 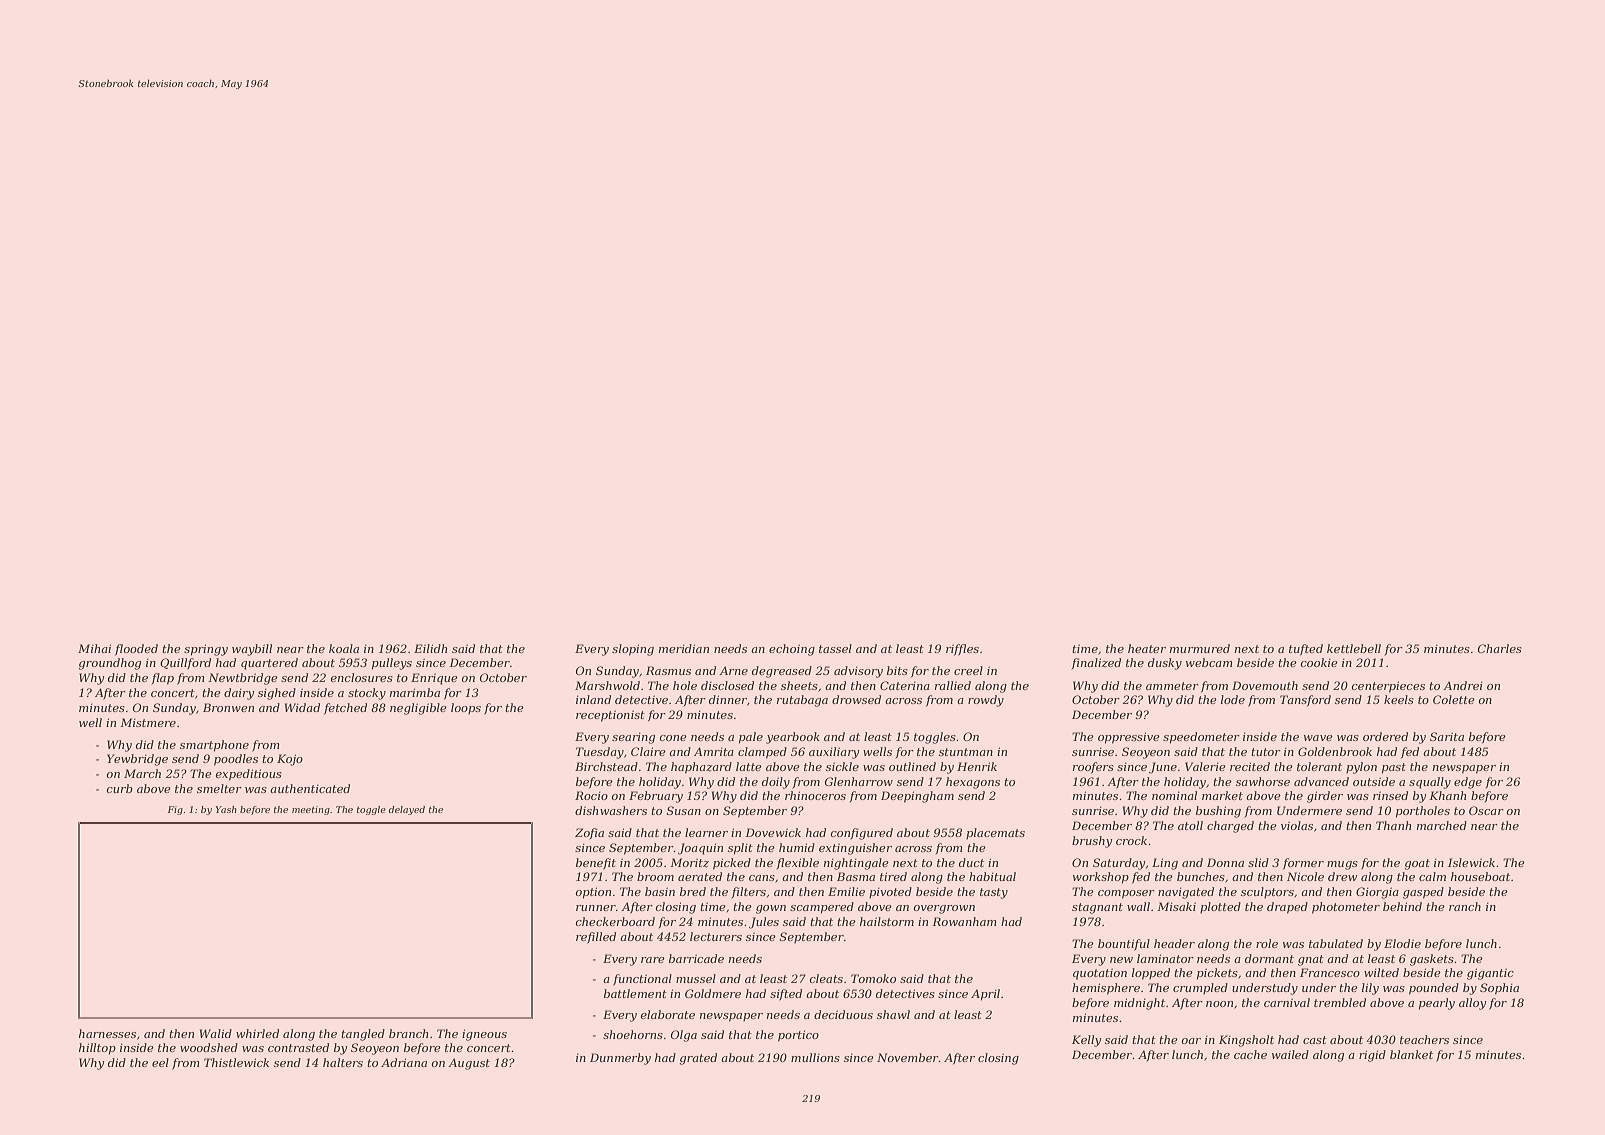 I want to click on heater, so click(x=1147, y=648).
